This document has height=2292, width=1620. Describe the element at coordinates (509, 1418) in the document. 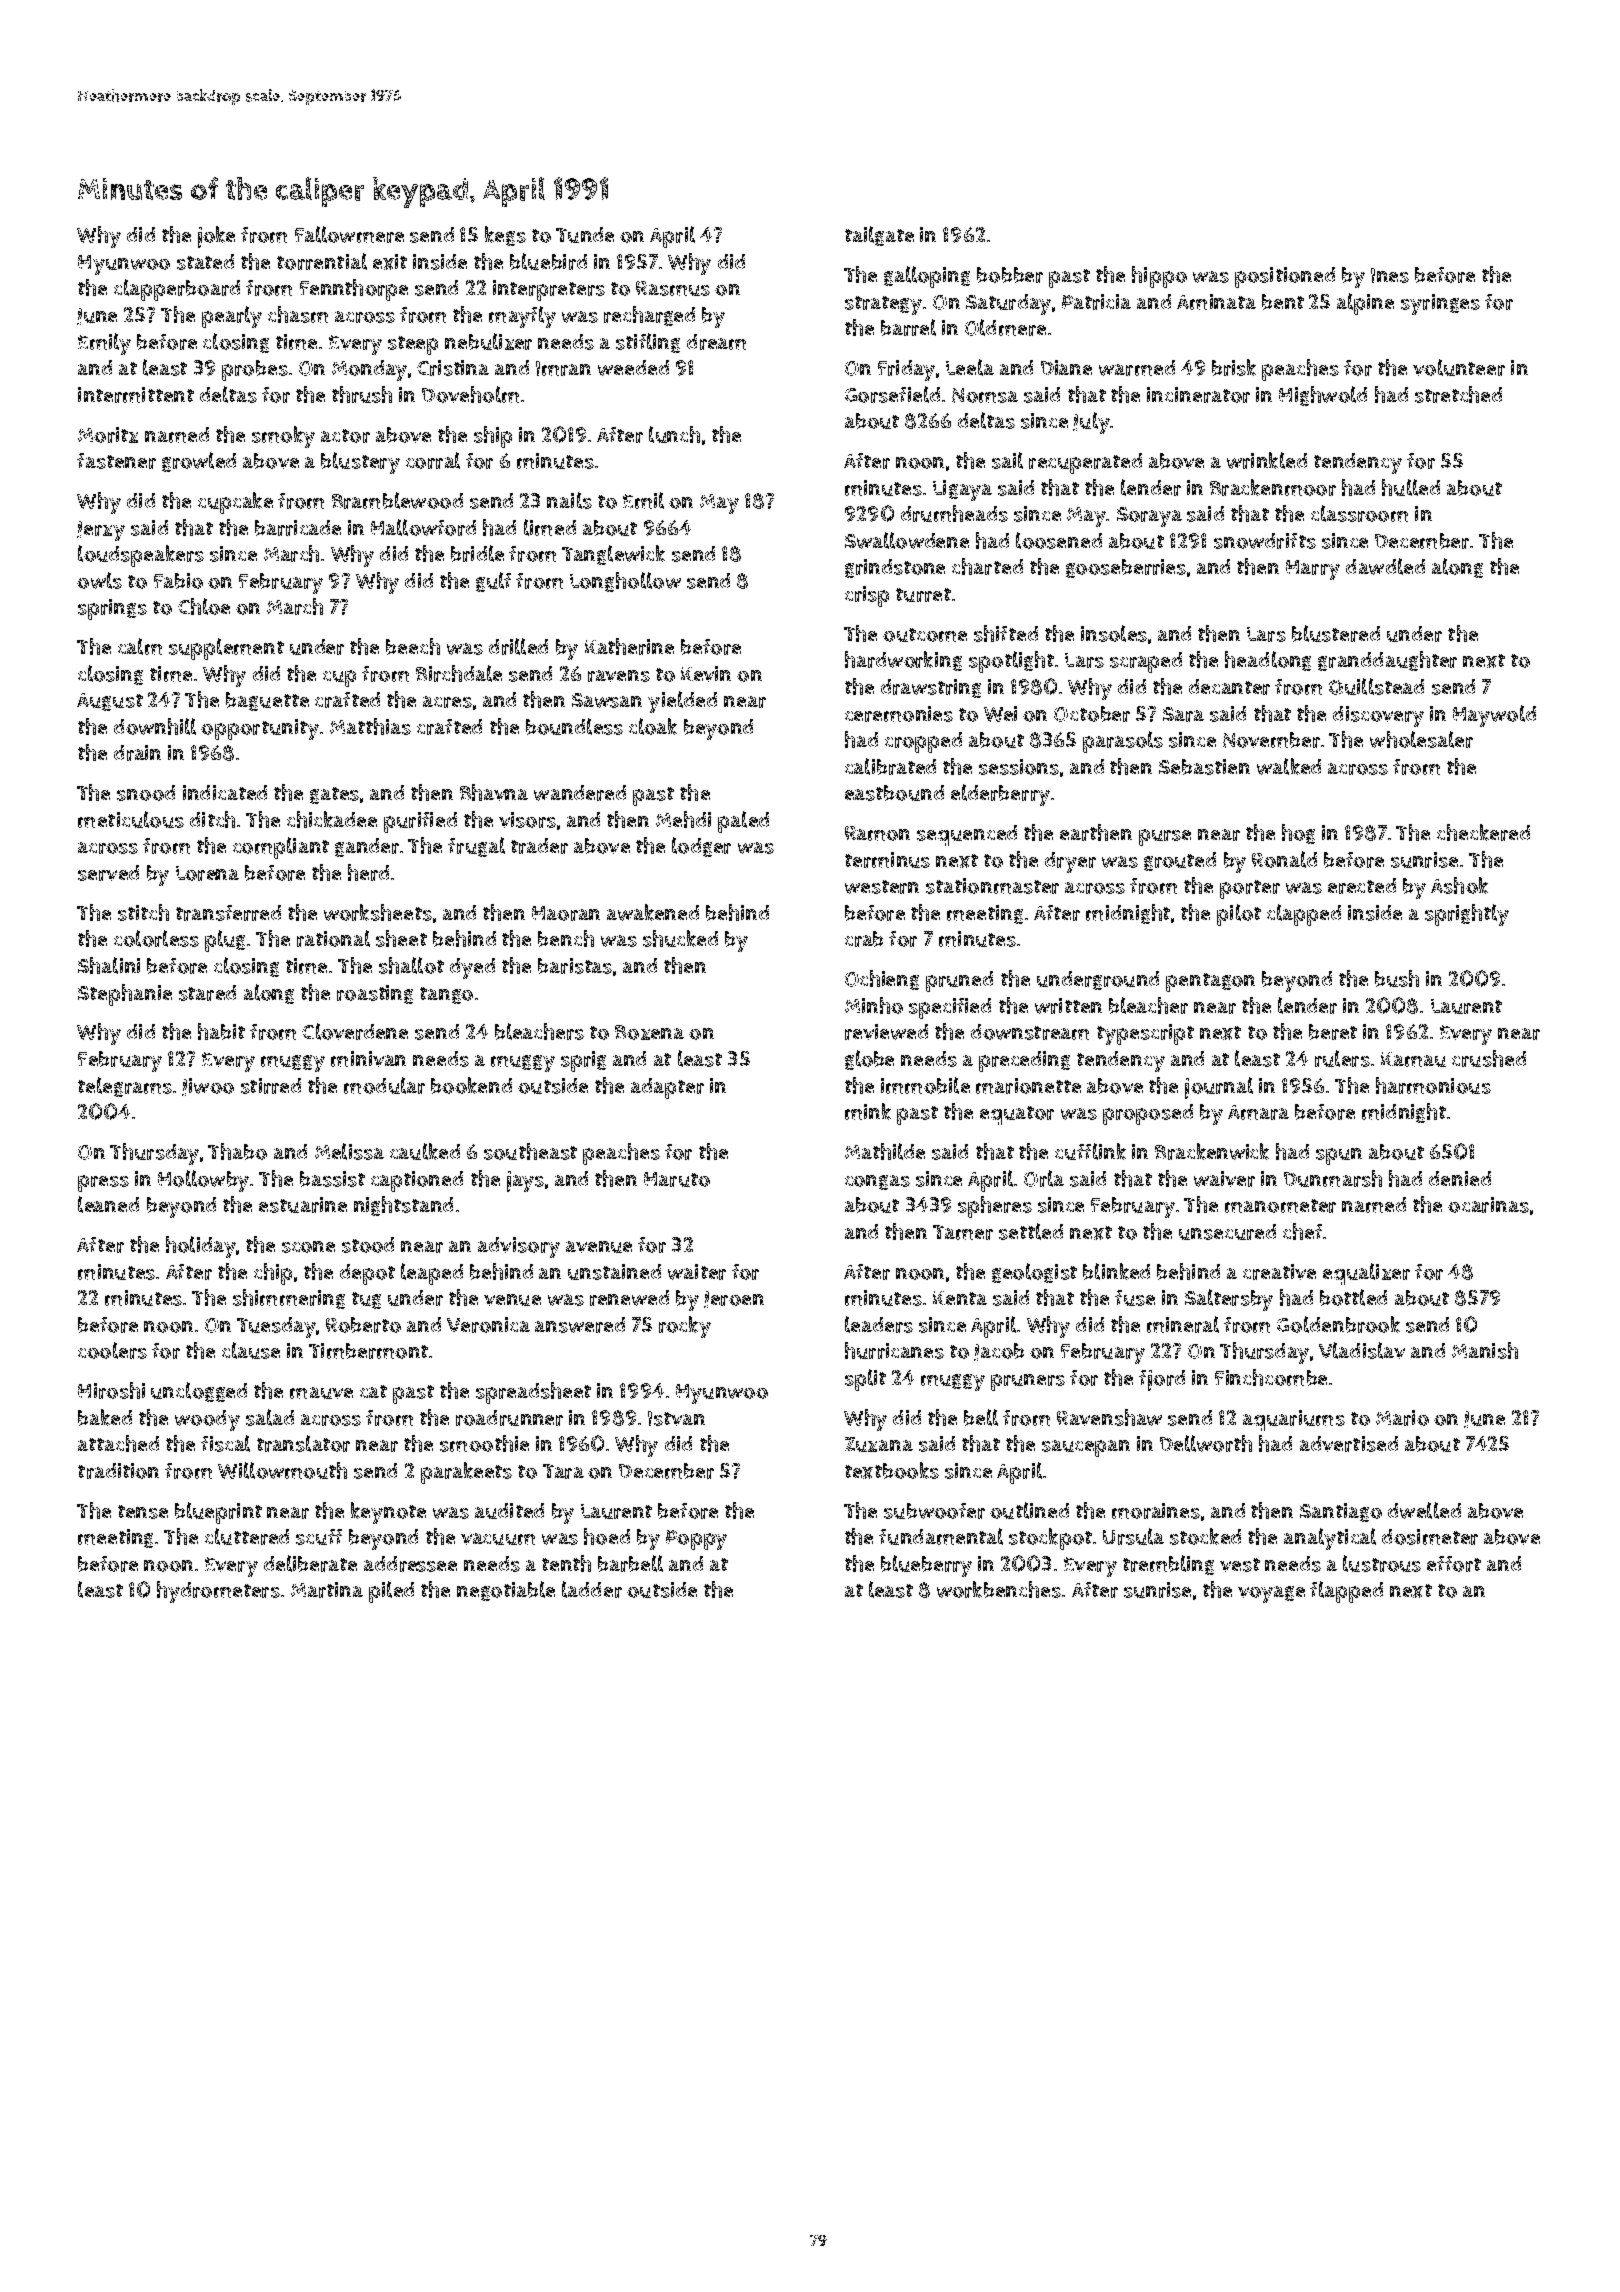

I see `roadrunner` at that location.
